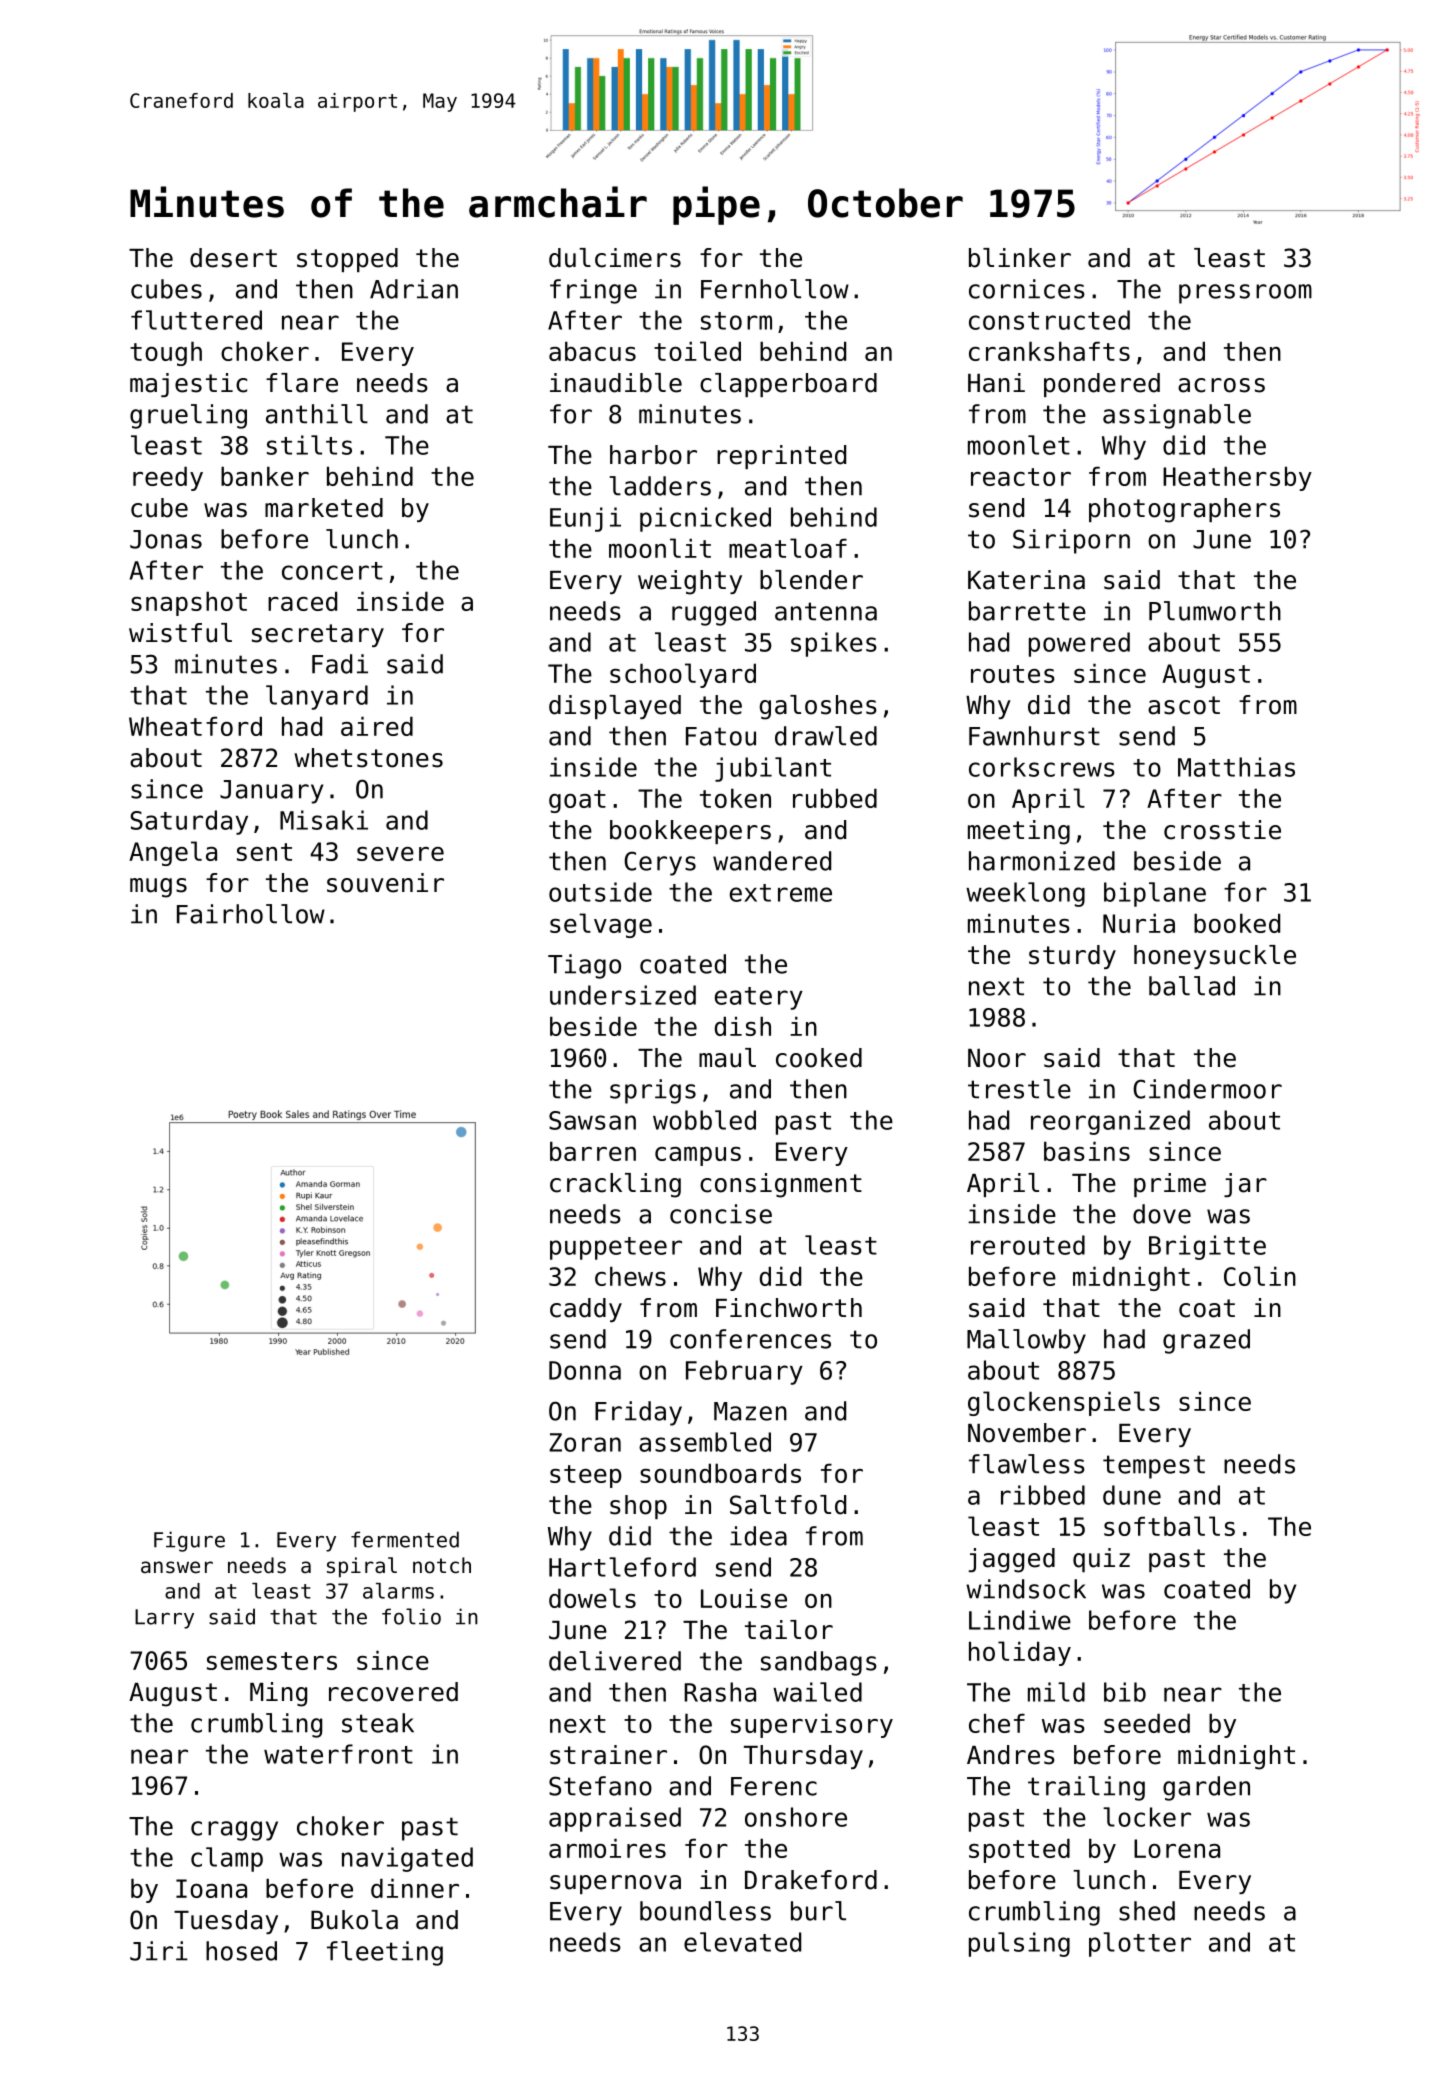  I want to click on souvenir, so click(385, 883).
